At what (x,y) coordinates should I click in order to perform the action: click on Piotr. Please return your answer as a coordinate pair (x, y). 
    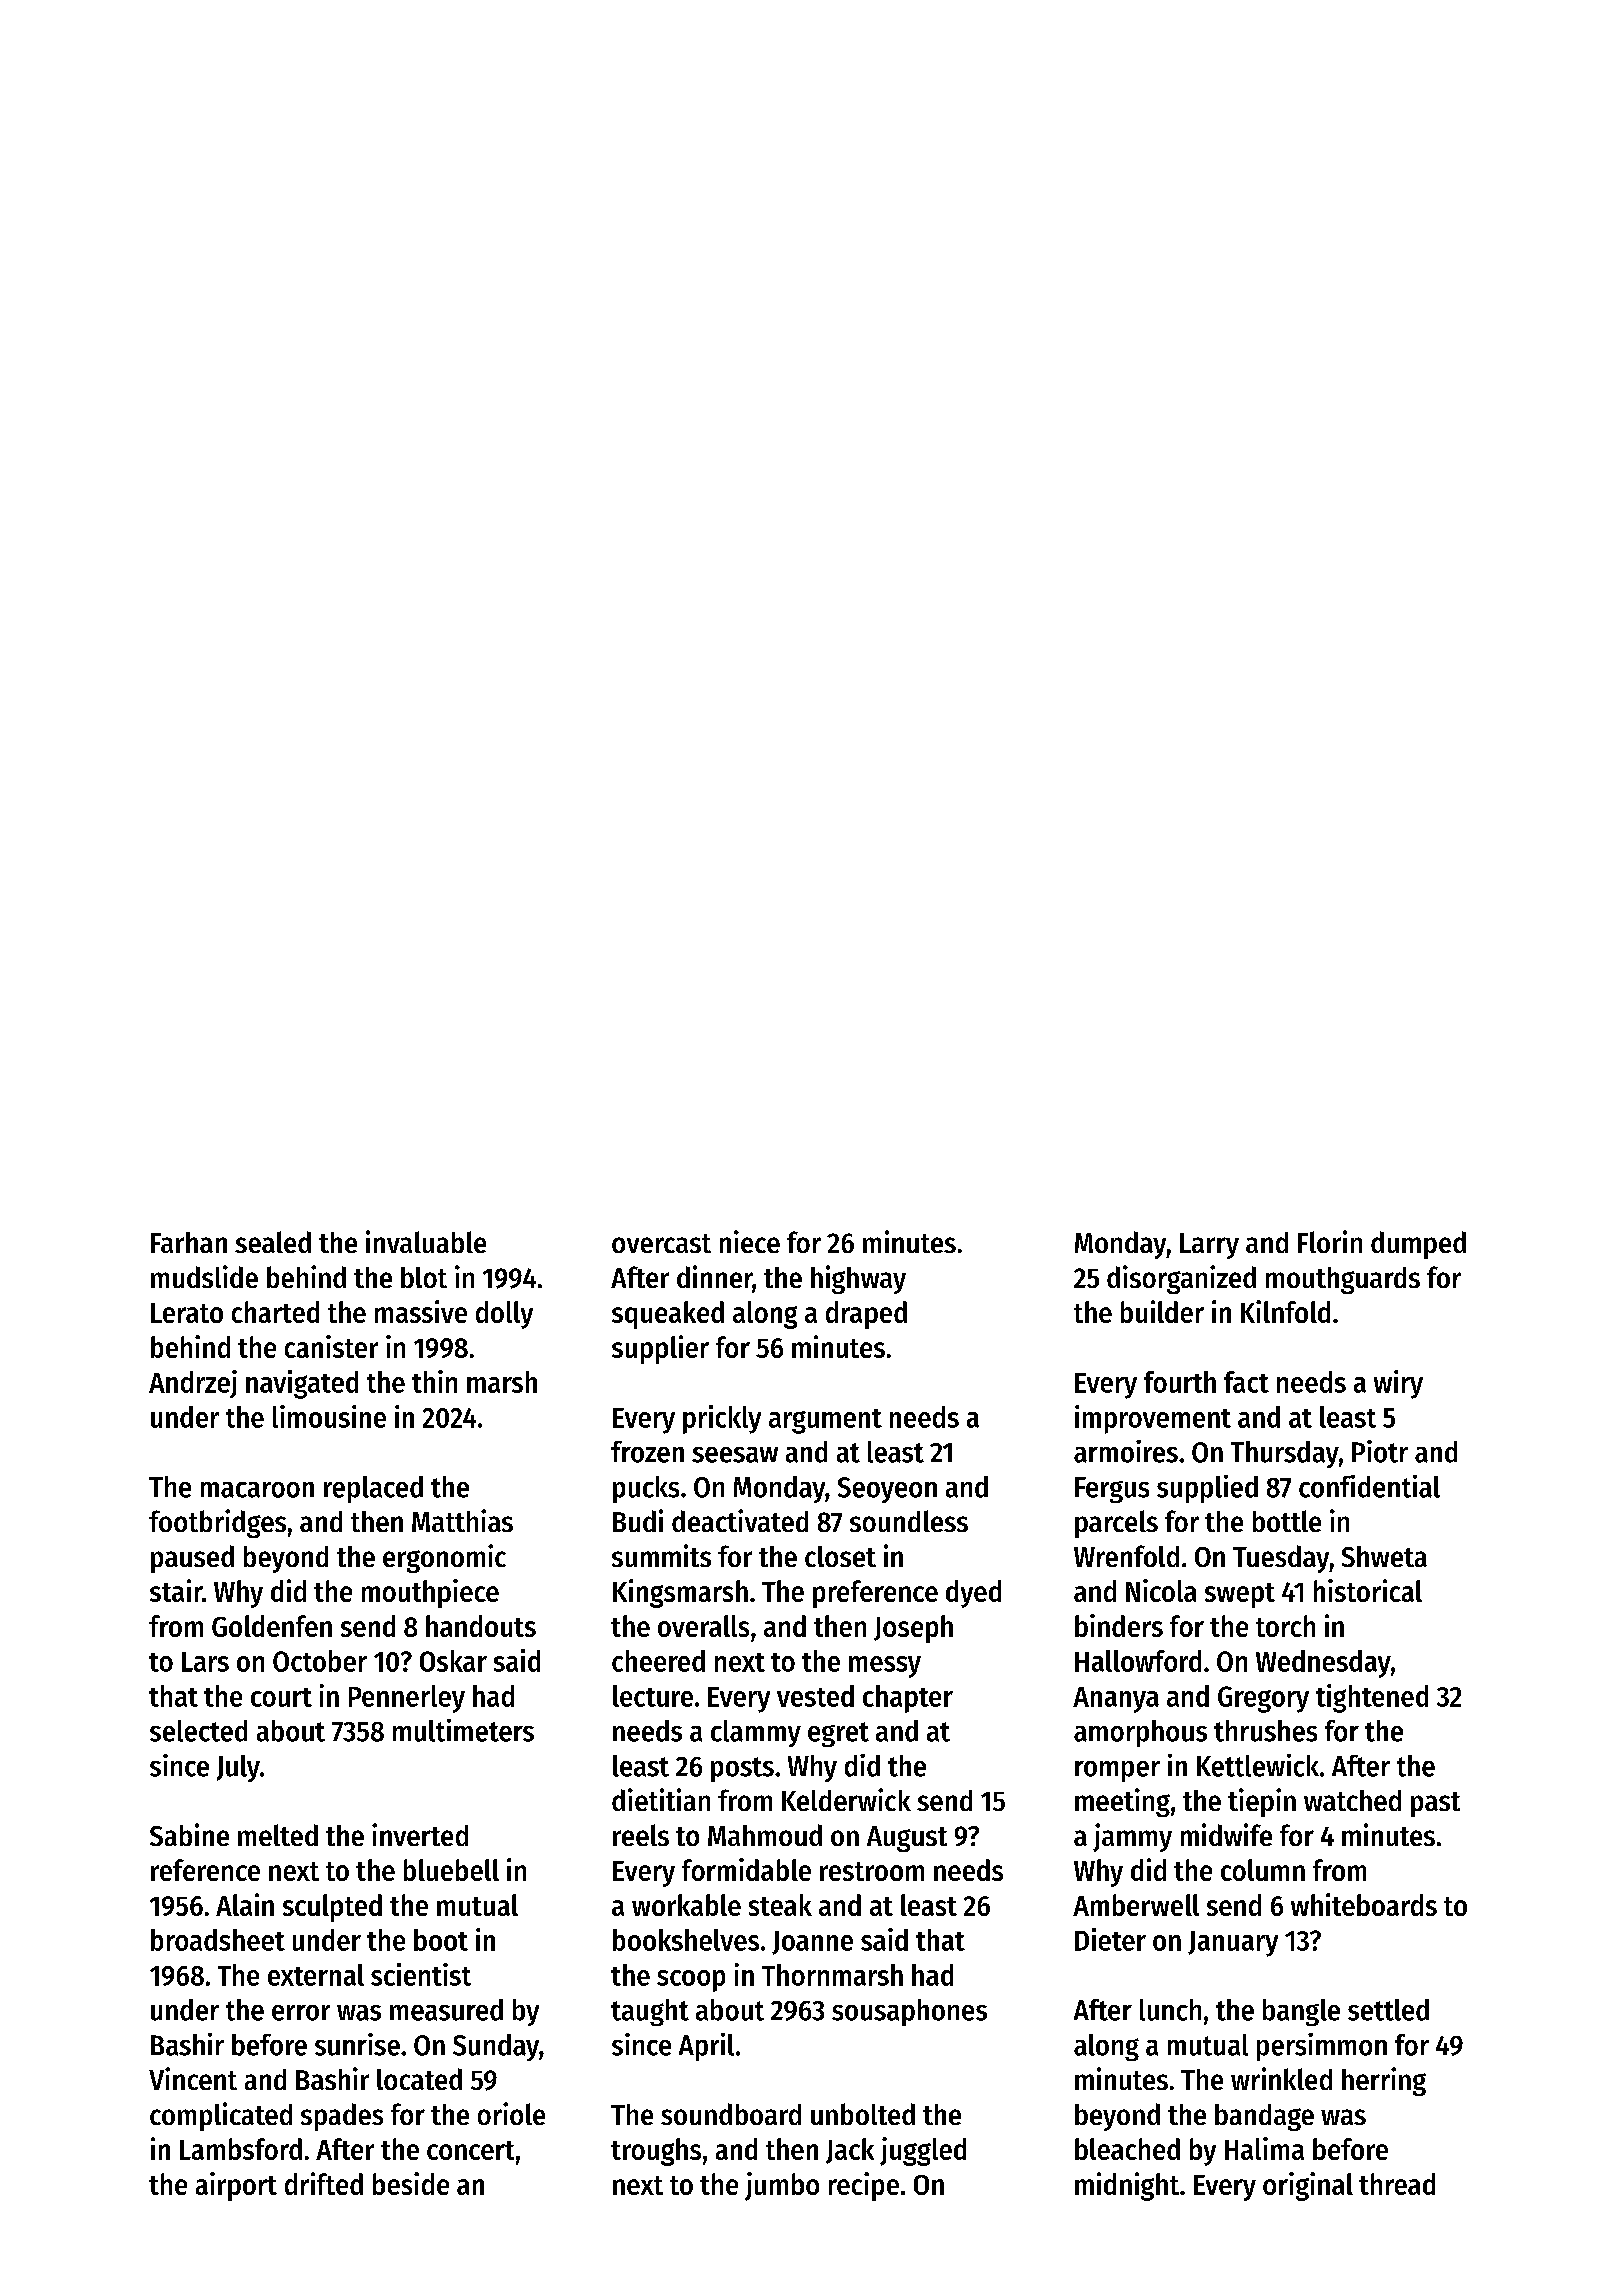
    Looking at the image, I should click on (1380, 1451).
